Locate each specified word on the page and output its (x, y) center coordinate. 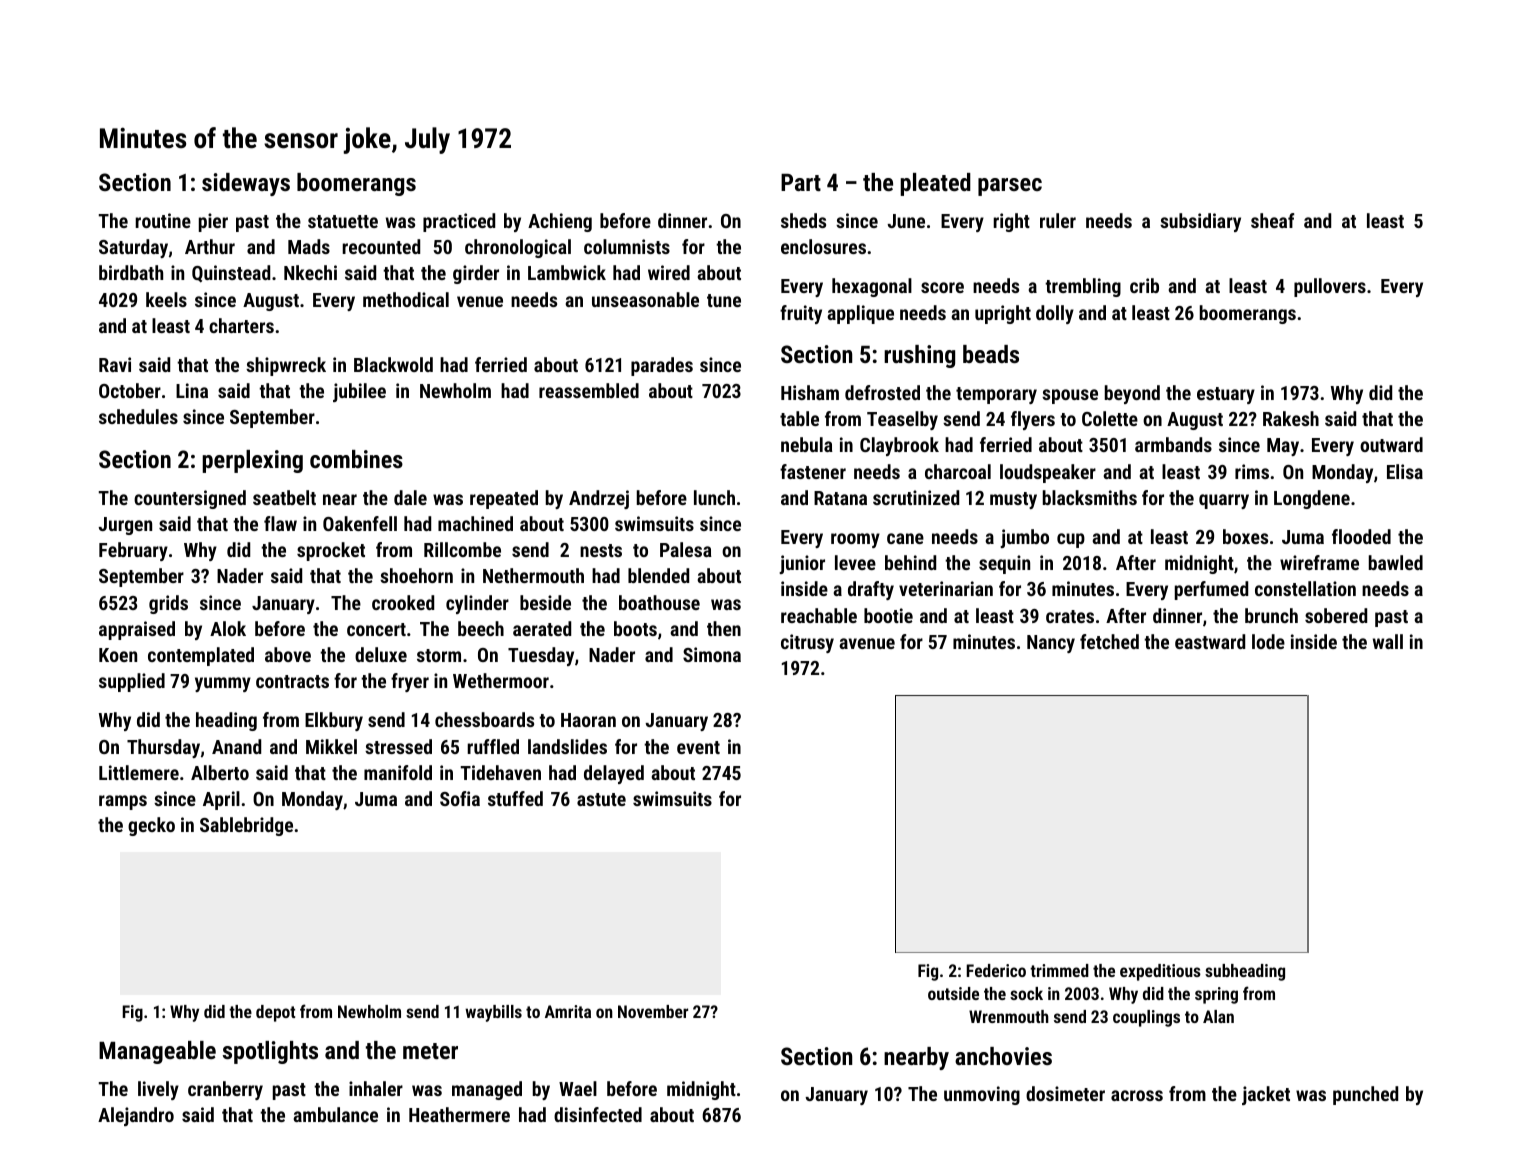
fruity (801, 314)
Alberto (220, 772)
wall (1388, 641)
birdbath (131, 272)
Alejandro (136, 1116)
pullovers (1330, 287)
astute (601, 799)
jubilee (359, 392)
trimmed (1059, 970)
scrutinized (916, 497)
